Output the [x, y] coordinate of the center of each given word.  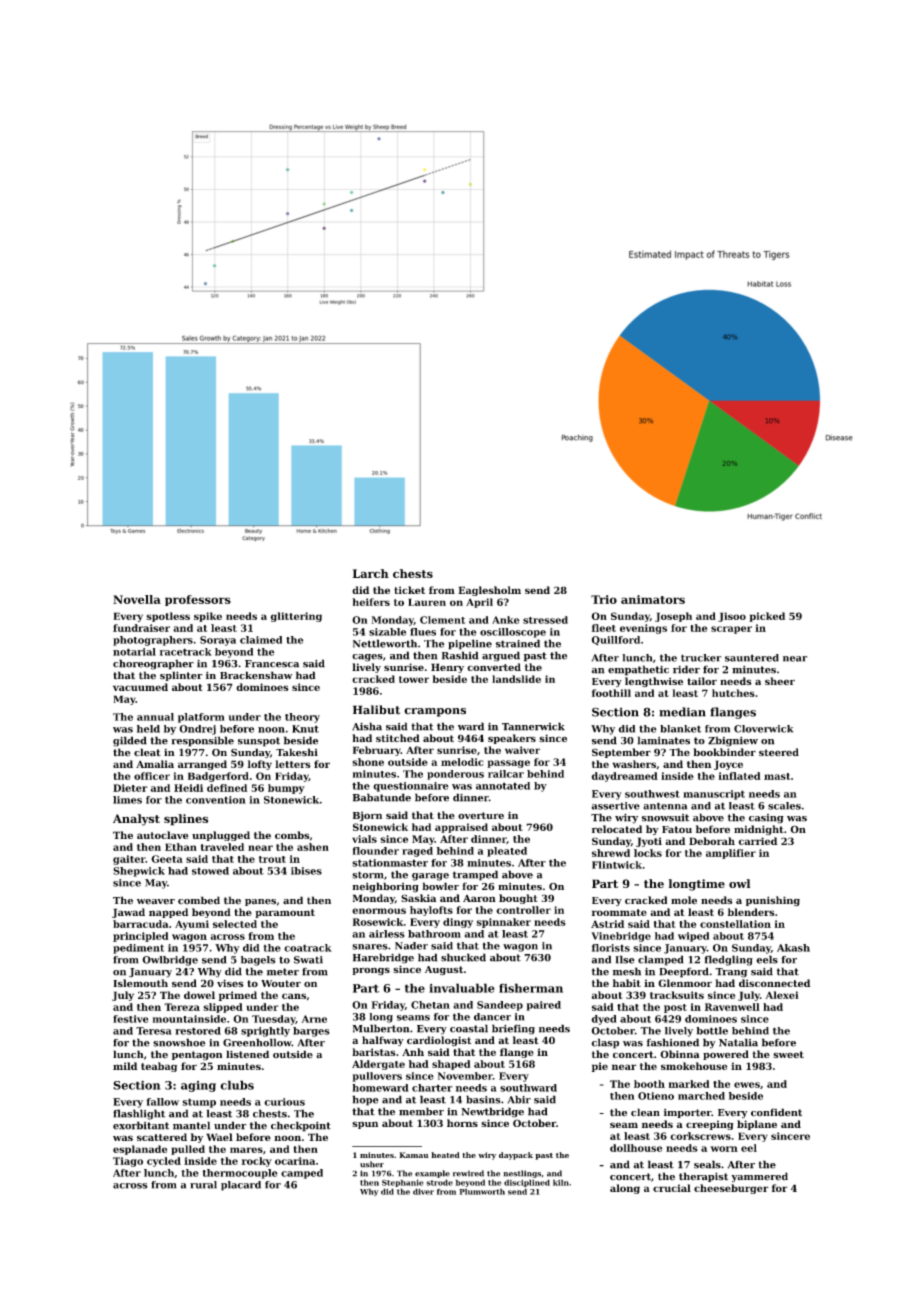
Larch [371, 573]
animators [653, 599]
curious [284, 1102]
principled [140, 937]
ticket [409, 590]
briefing [513, 1029]
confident [776, 1112]
